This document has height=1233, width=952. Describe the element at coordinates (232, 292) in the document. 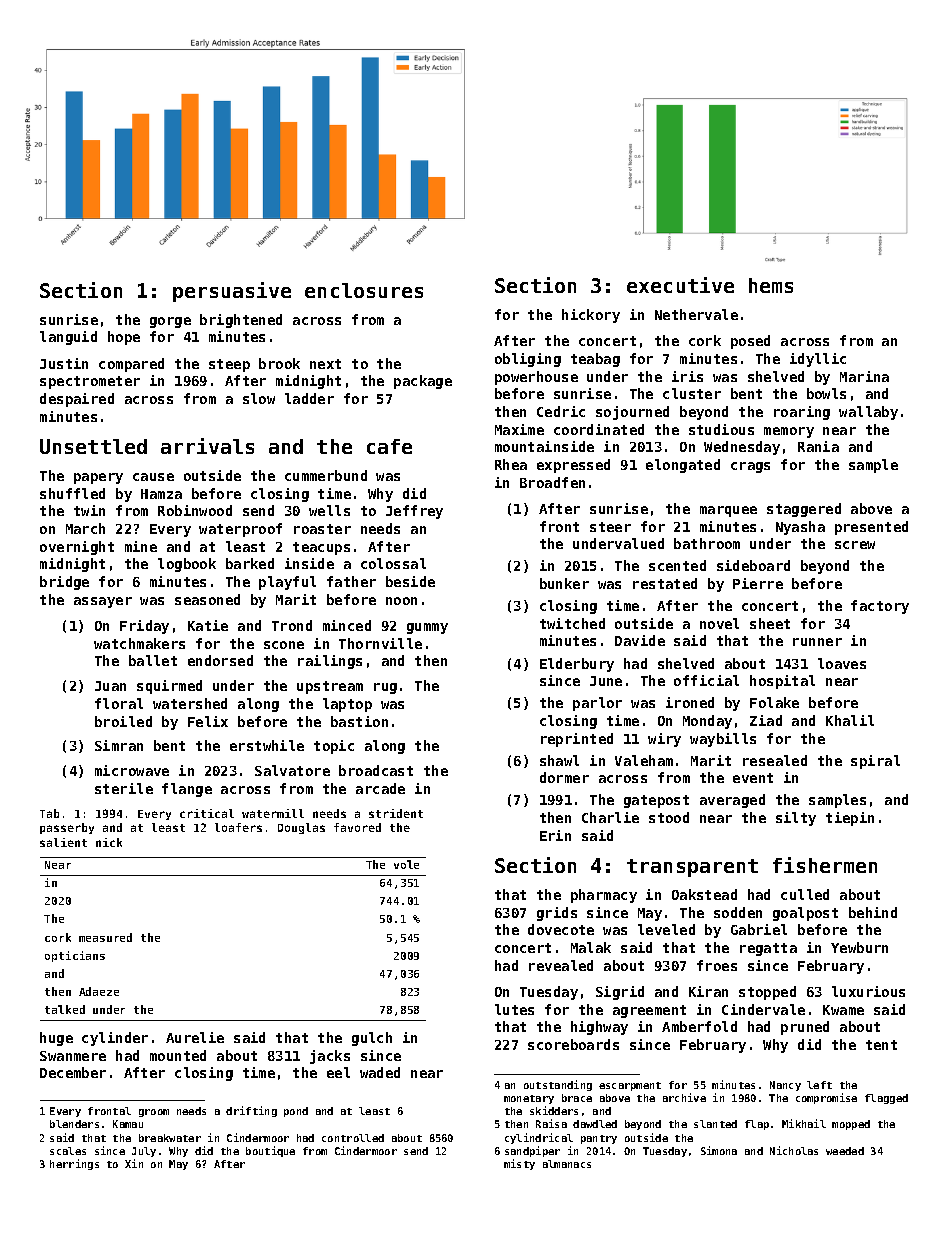

I see `persuasive` at that location.
